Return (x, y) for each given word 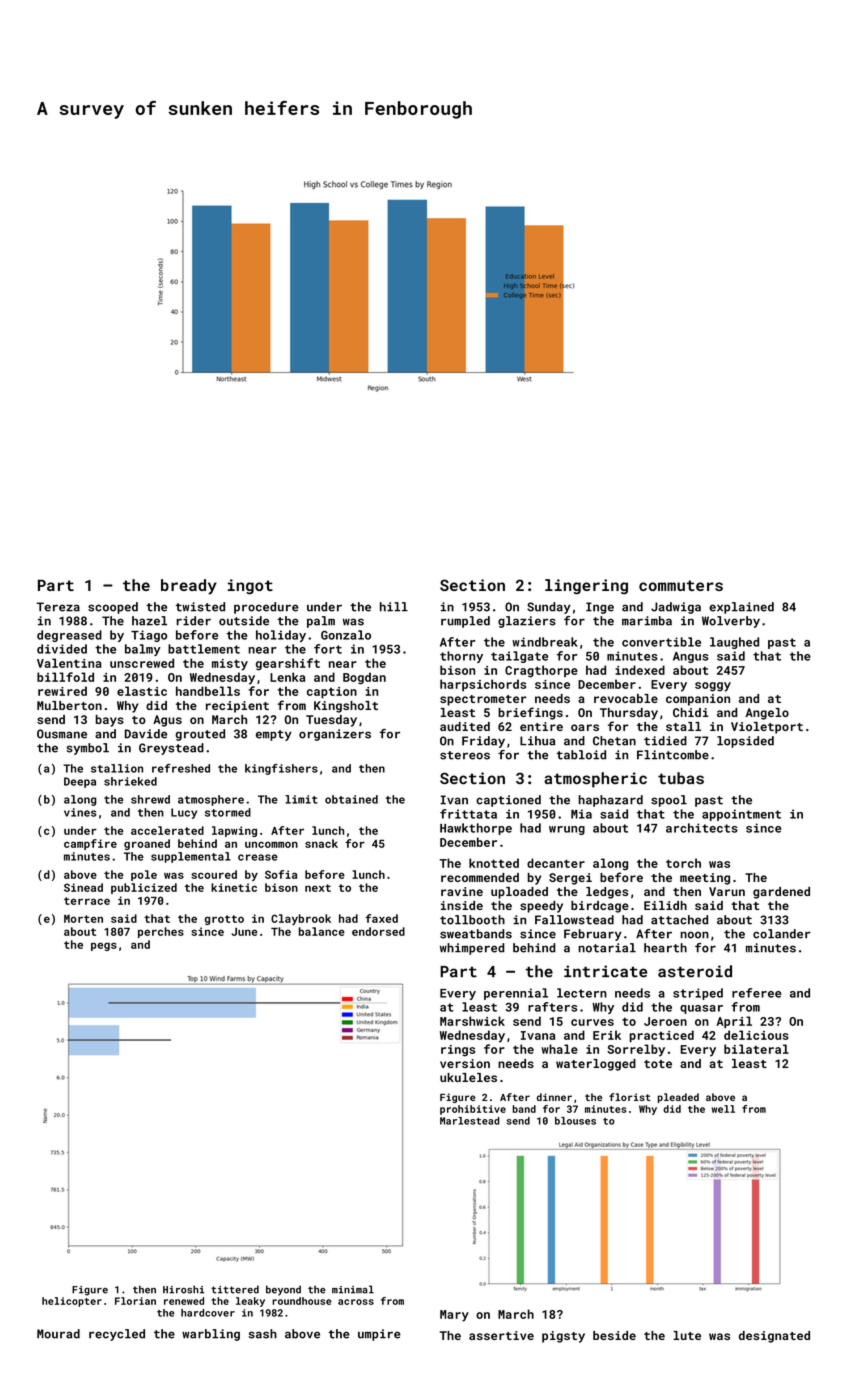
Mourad (58, 1334)
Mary (454, 1316)
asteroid (695, 971)
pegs (104, 946)
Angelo (767, 714)
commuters (681, 585)
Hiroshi (183, 1289)
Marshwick (472, 1021)
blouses (575, 1121)
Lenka (287, 677)
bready (189, 587)
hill (394, 607)
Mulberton (69, 705)
